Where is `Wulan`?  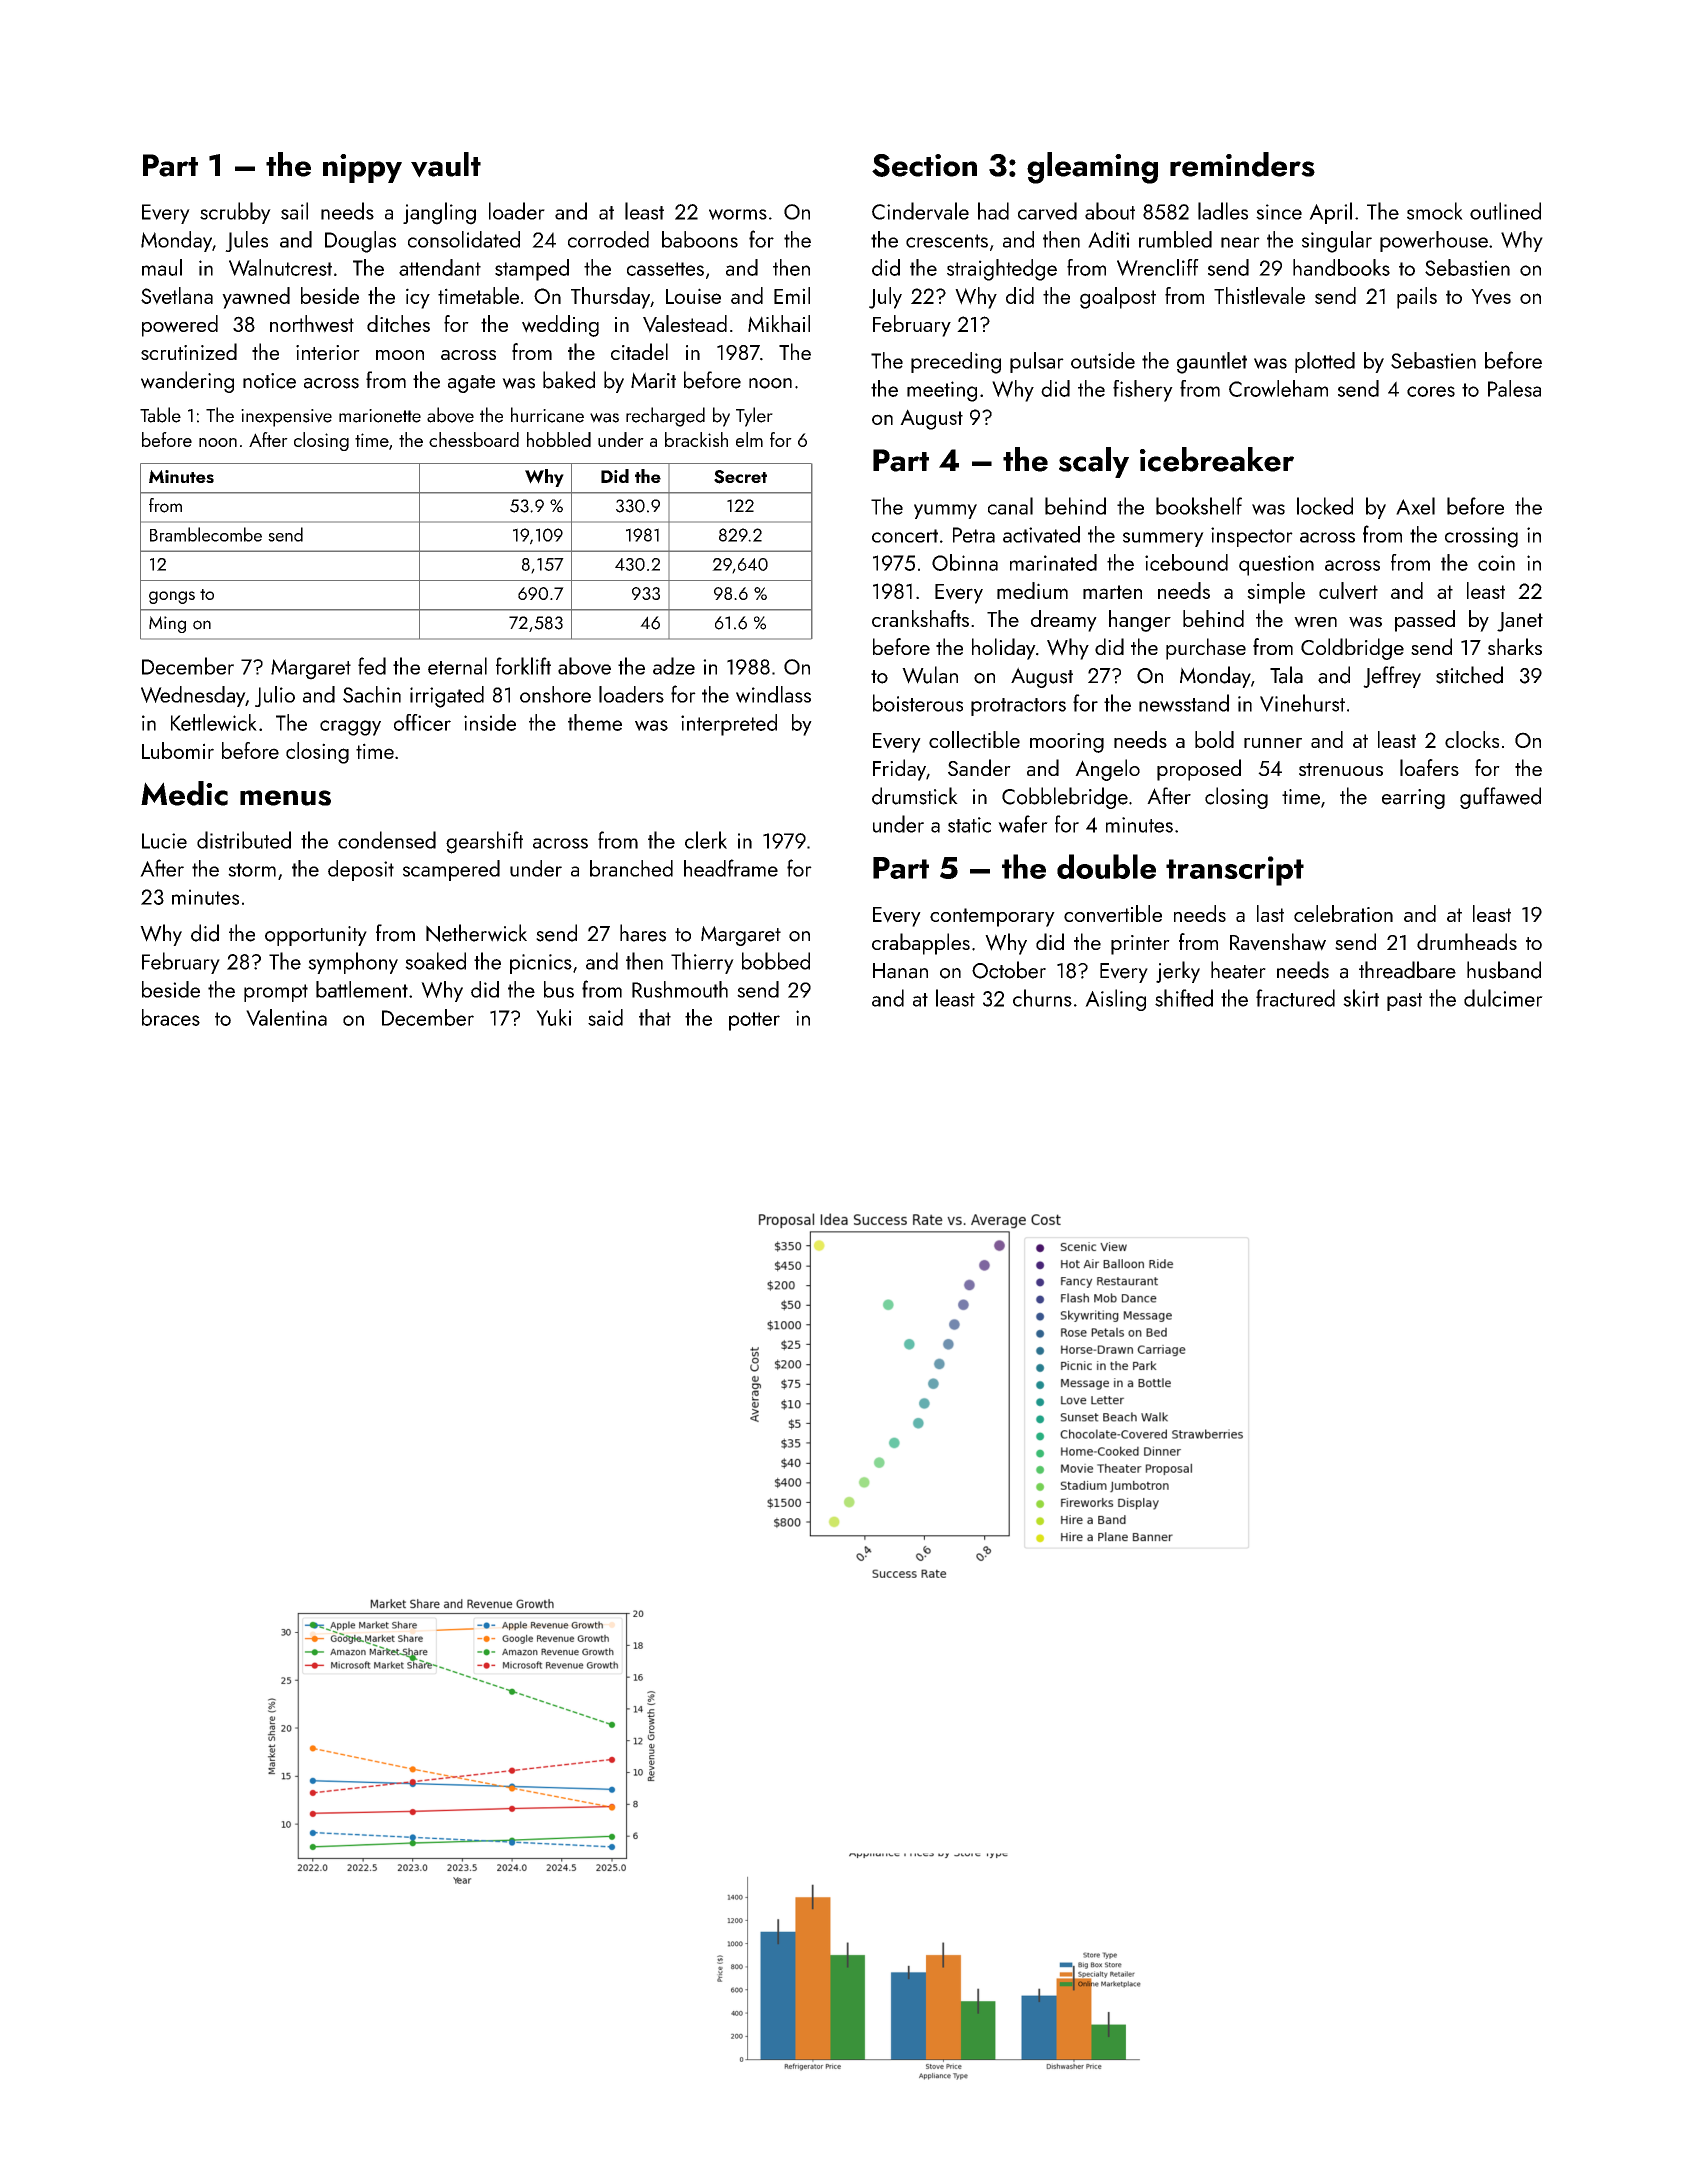 Wulan is located at coordinates (930, 675).
